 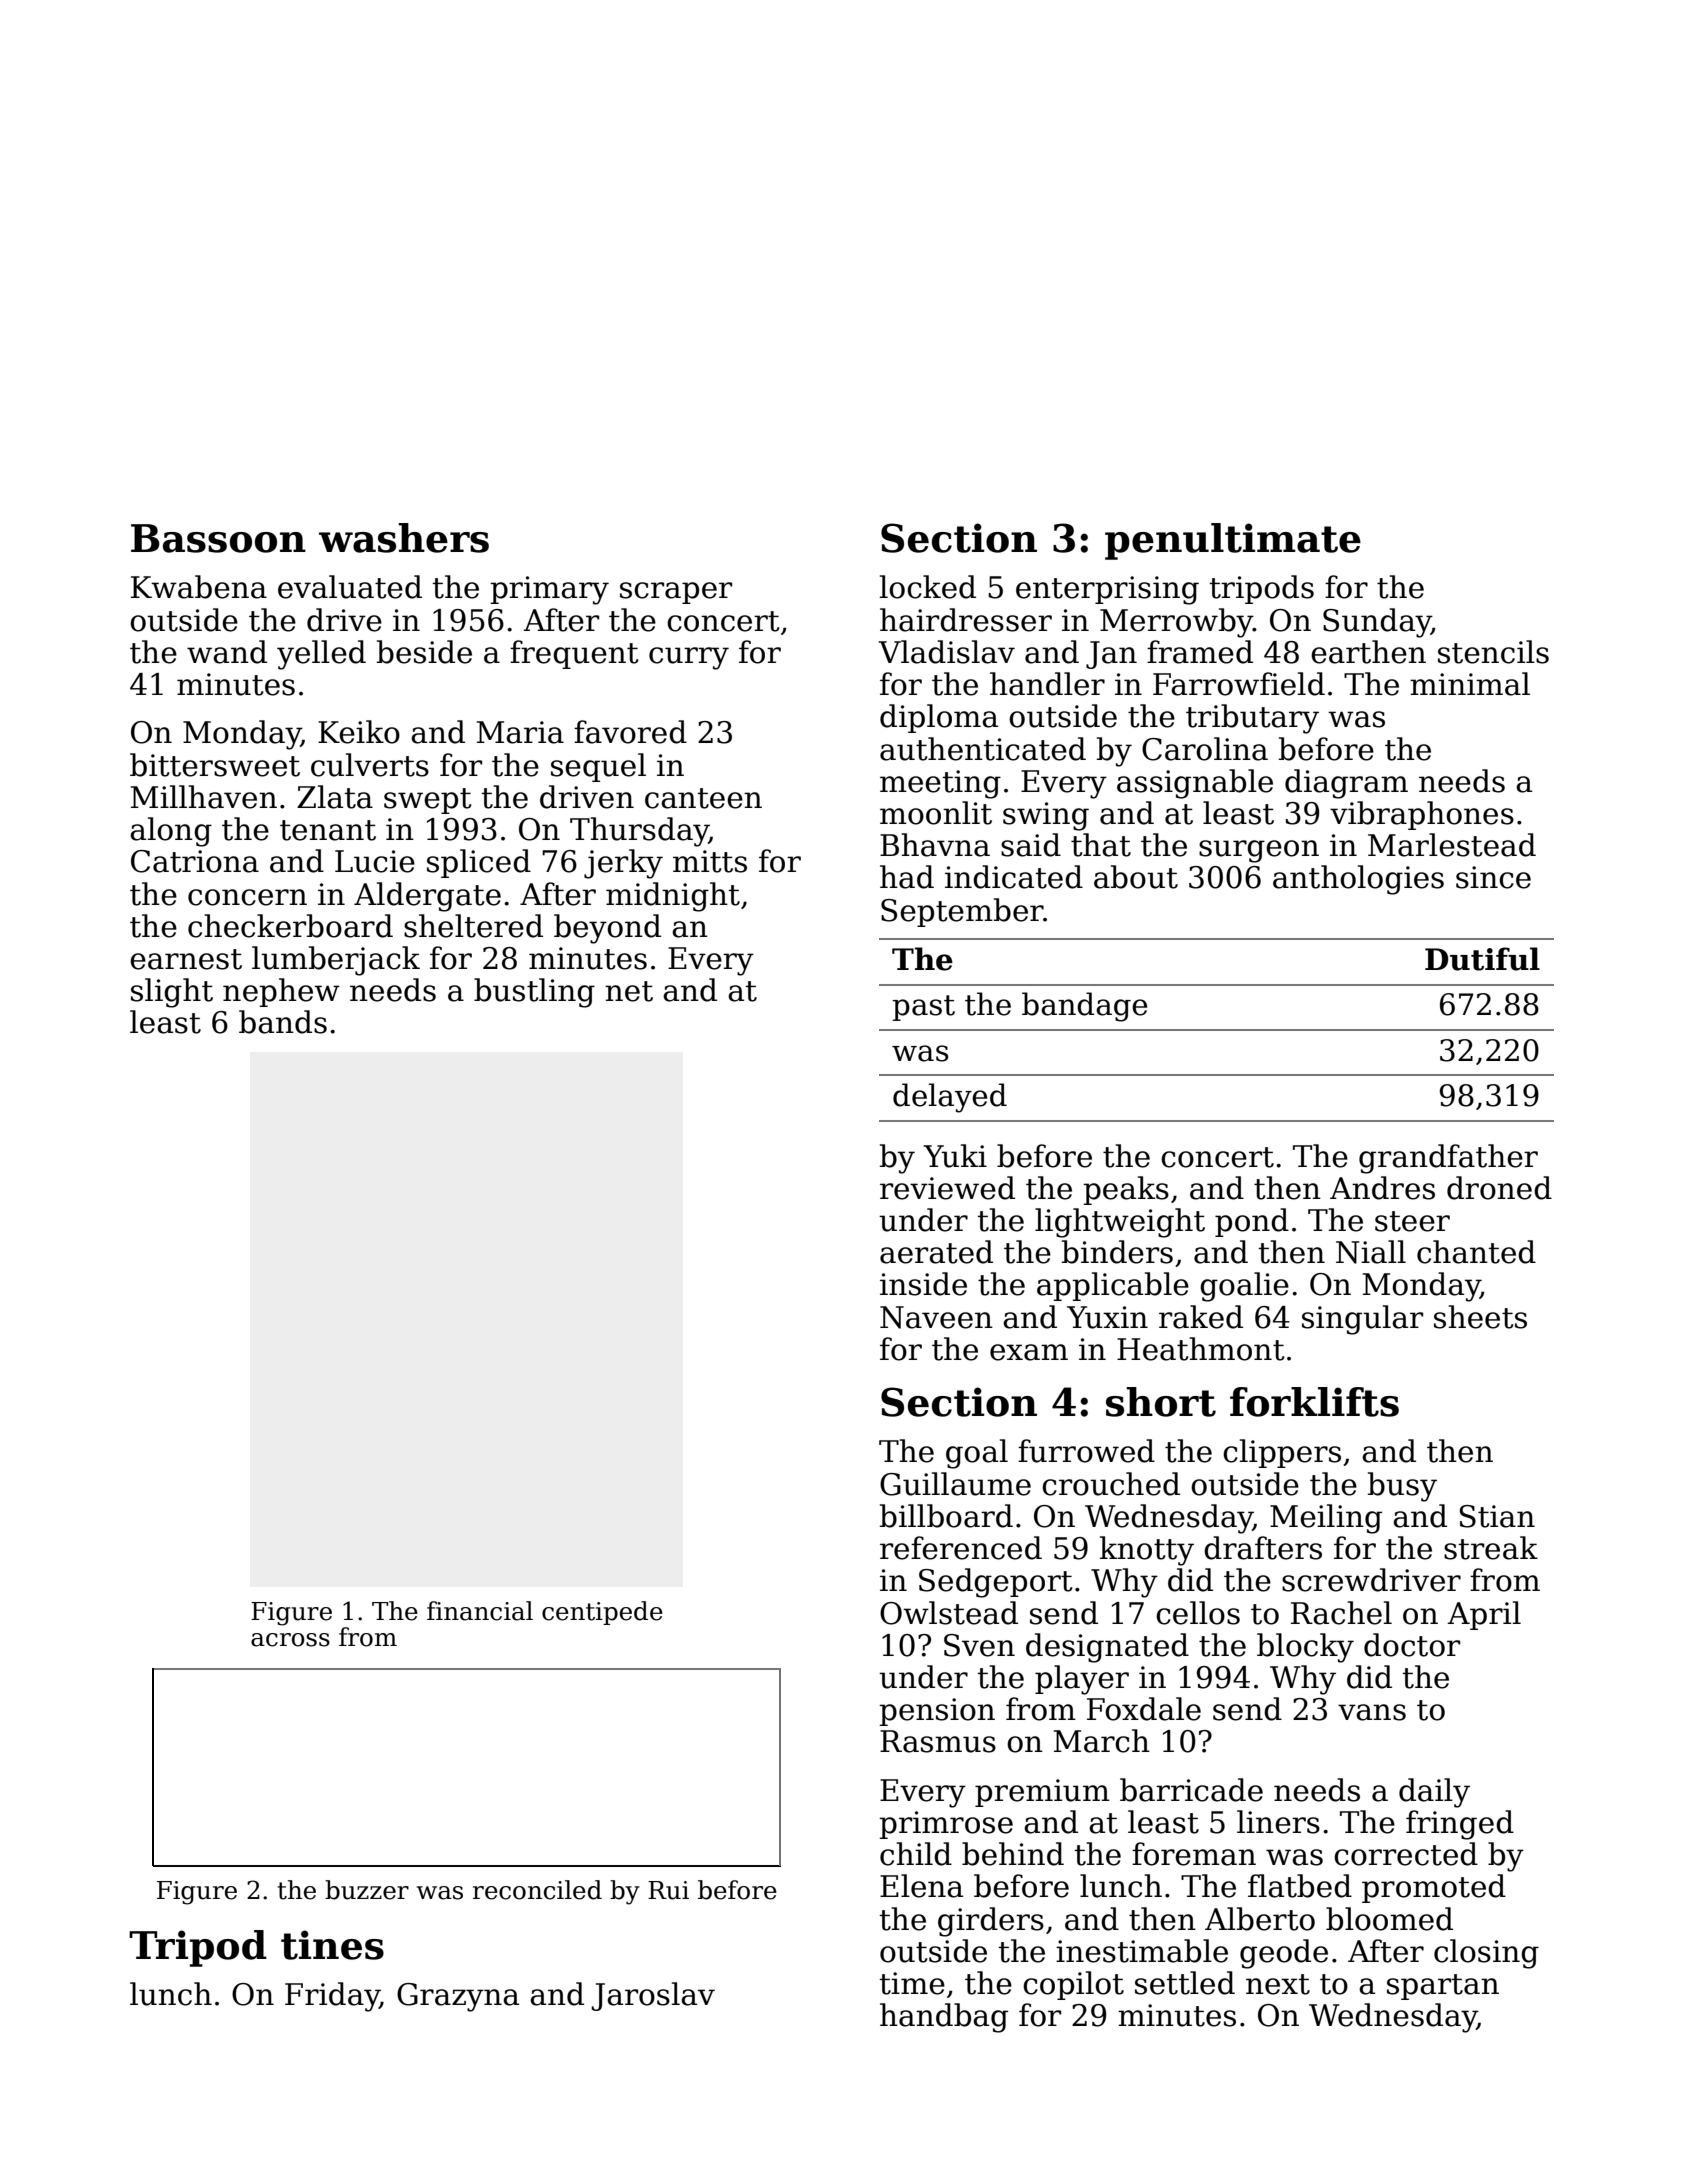 I want to click on chanted, so click(x=1476, y=1252).
